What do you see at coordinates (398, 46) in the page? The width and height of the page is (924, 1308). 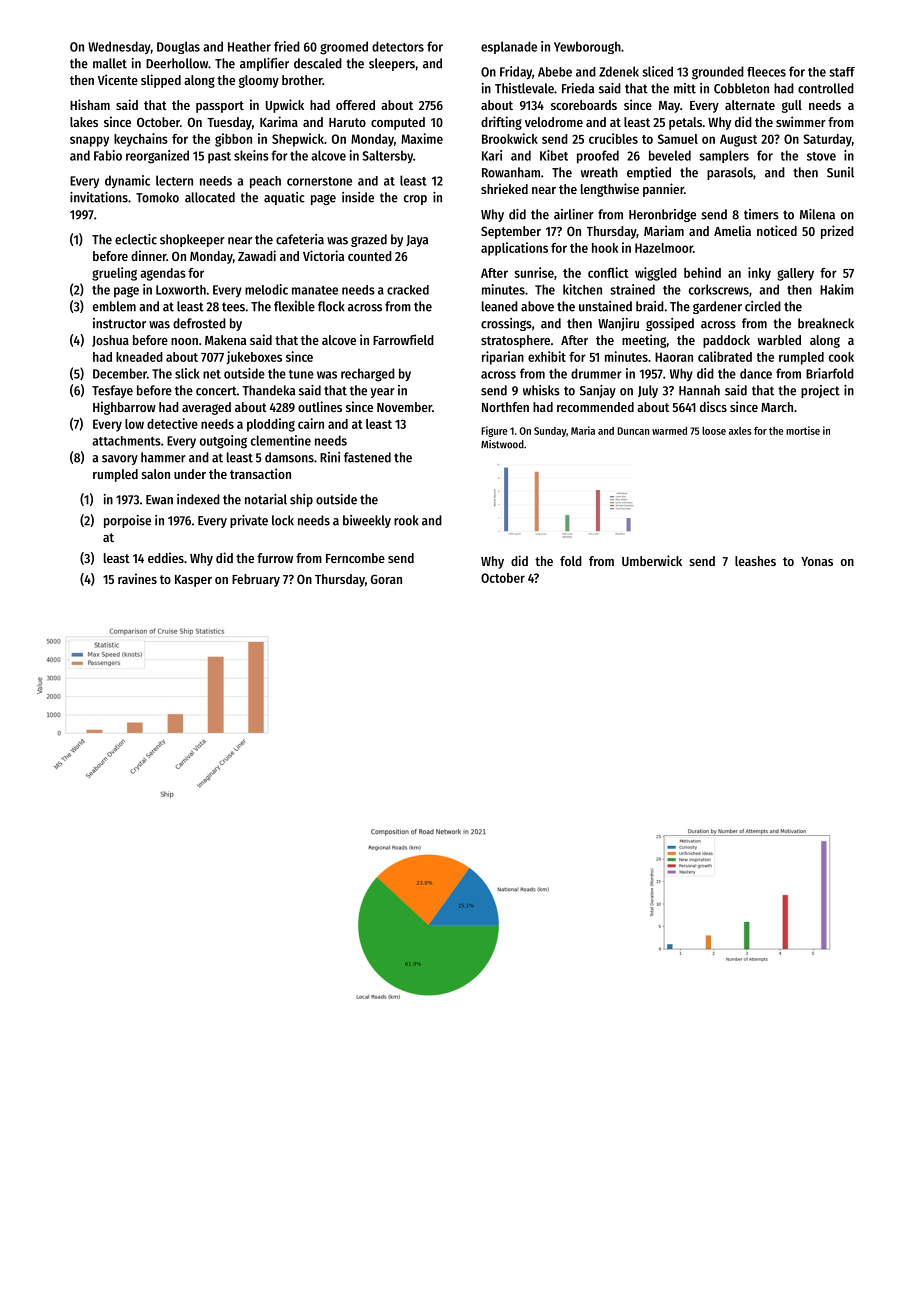 I see `detectors` at bounding box center [398, 46].
